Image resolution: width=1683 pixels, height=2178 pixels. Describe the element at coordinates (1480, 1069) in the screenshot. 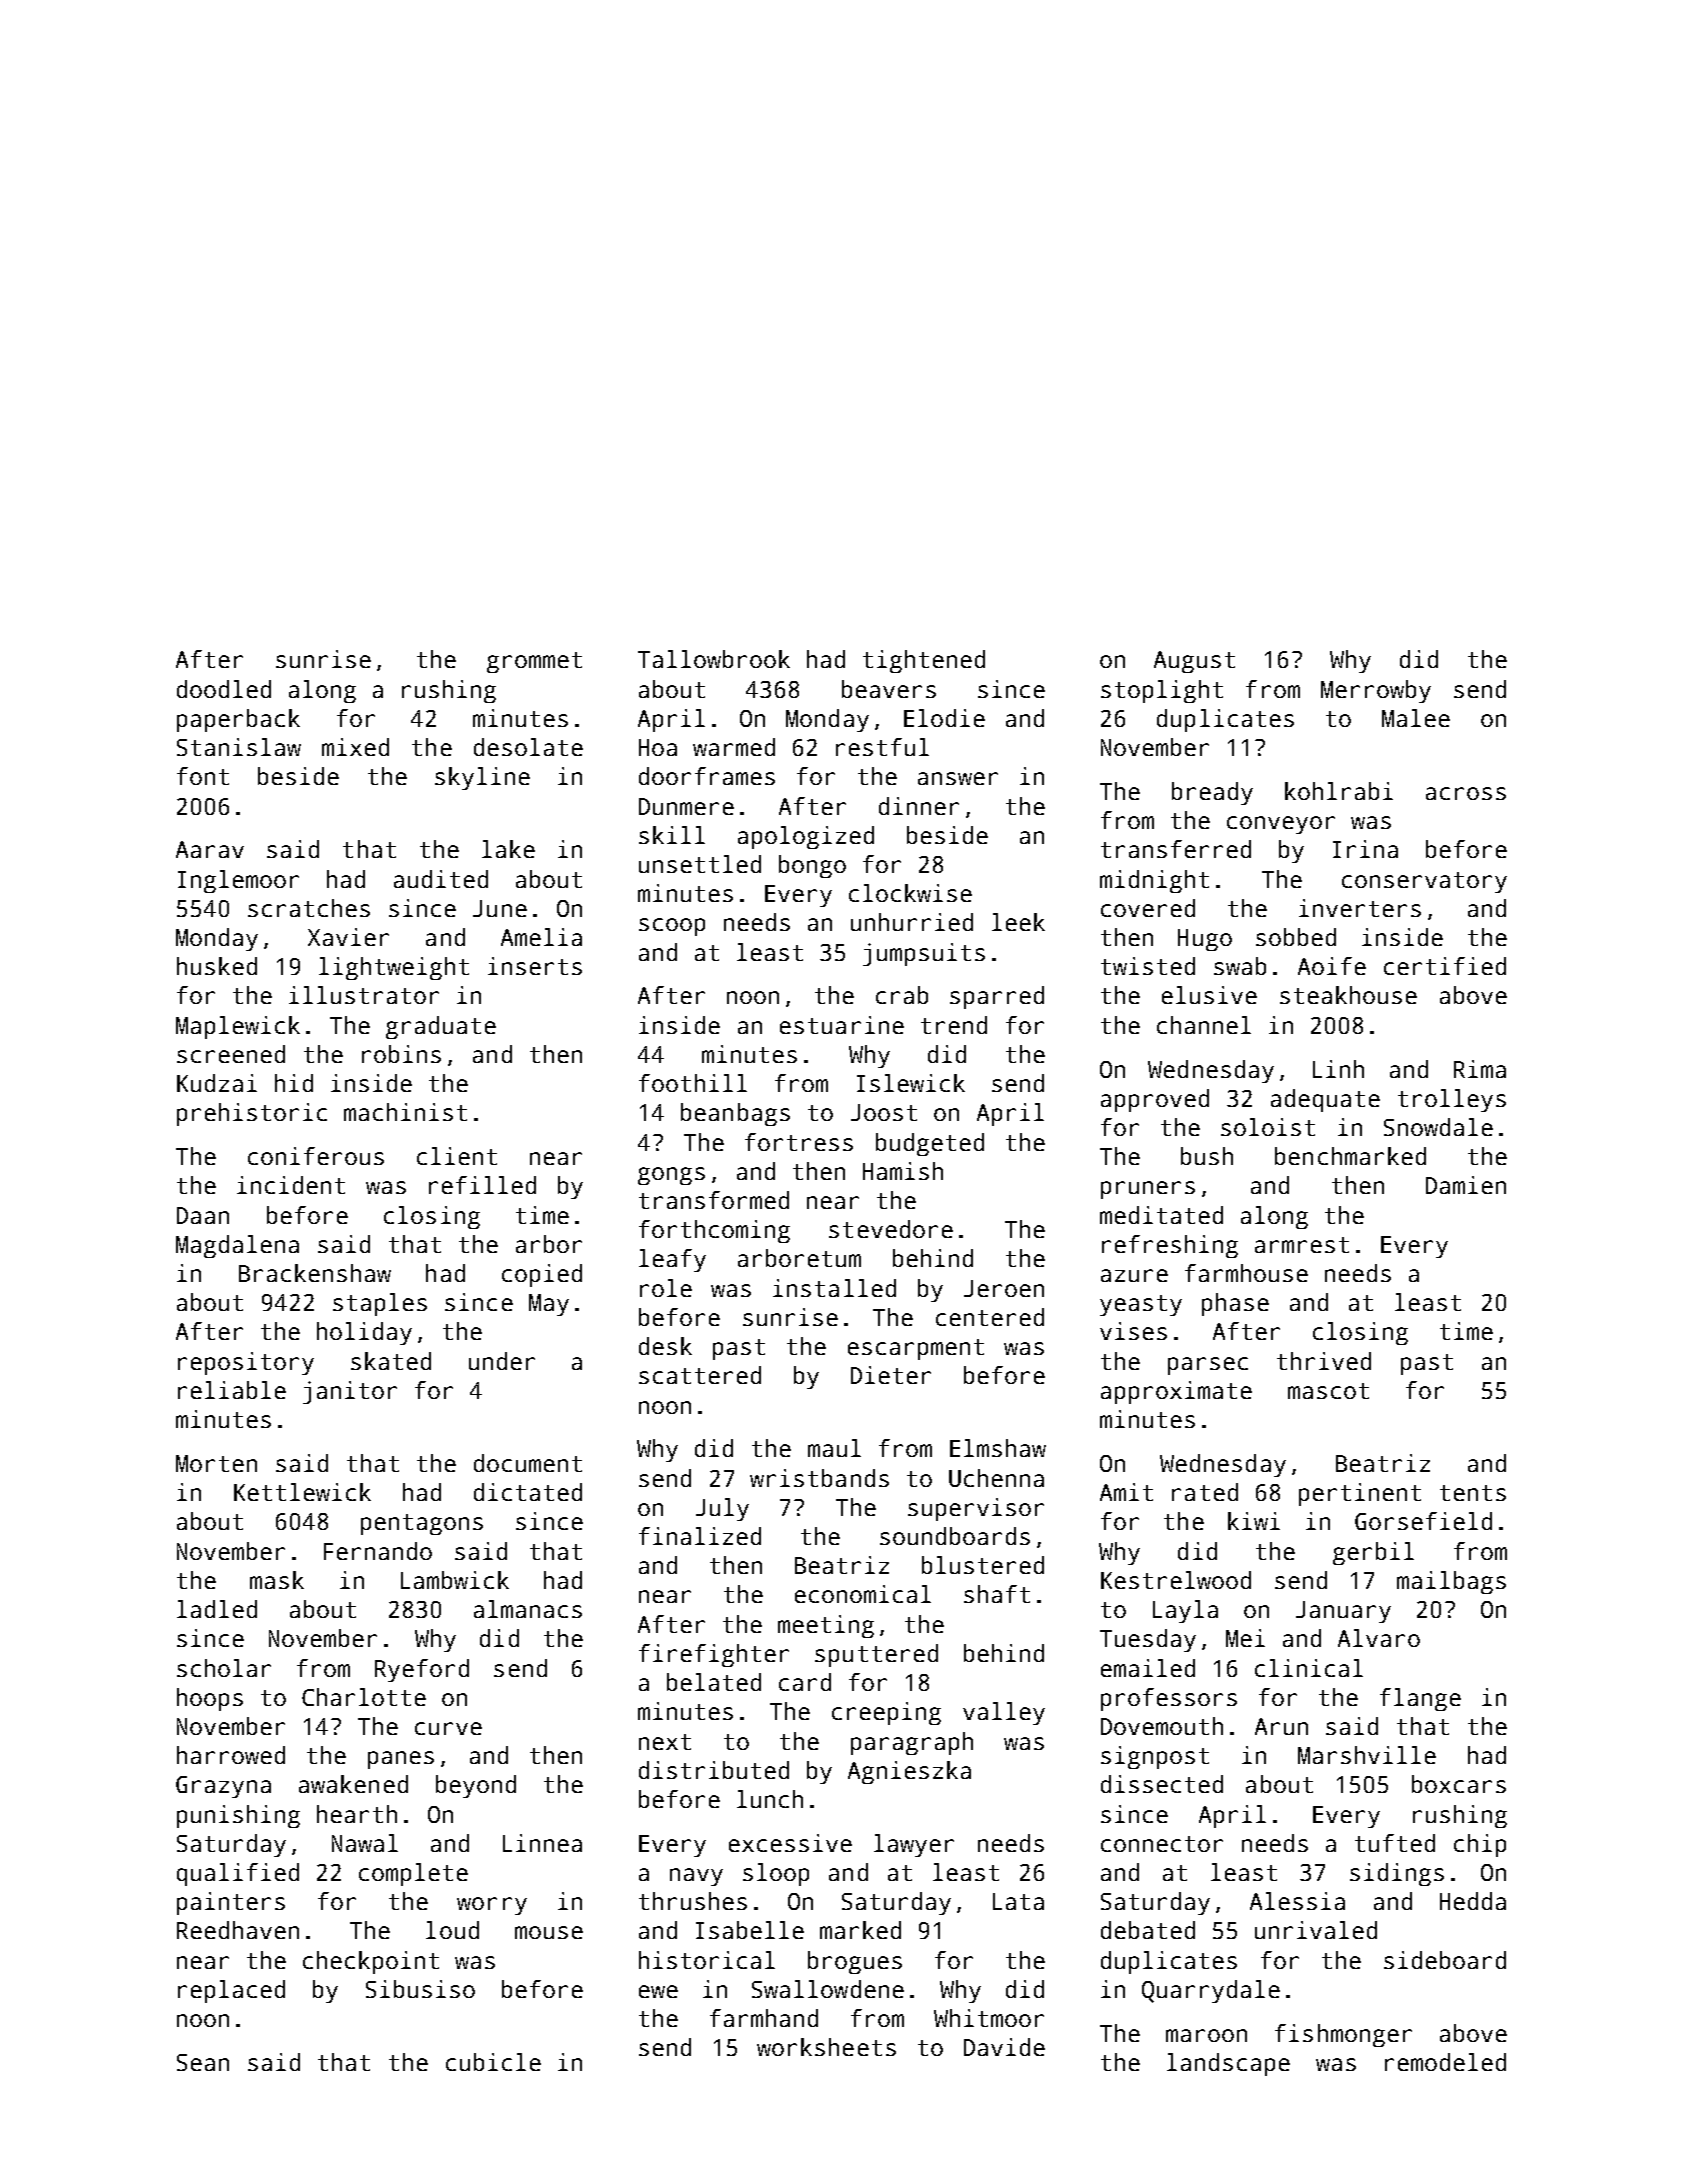

I see `Rima` at that location.
